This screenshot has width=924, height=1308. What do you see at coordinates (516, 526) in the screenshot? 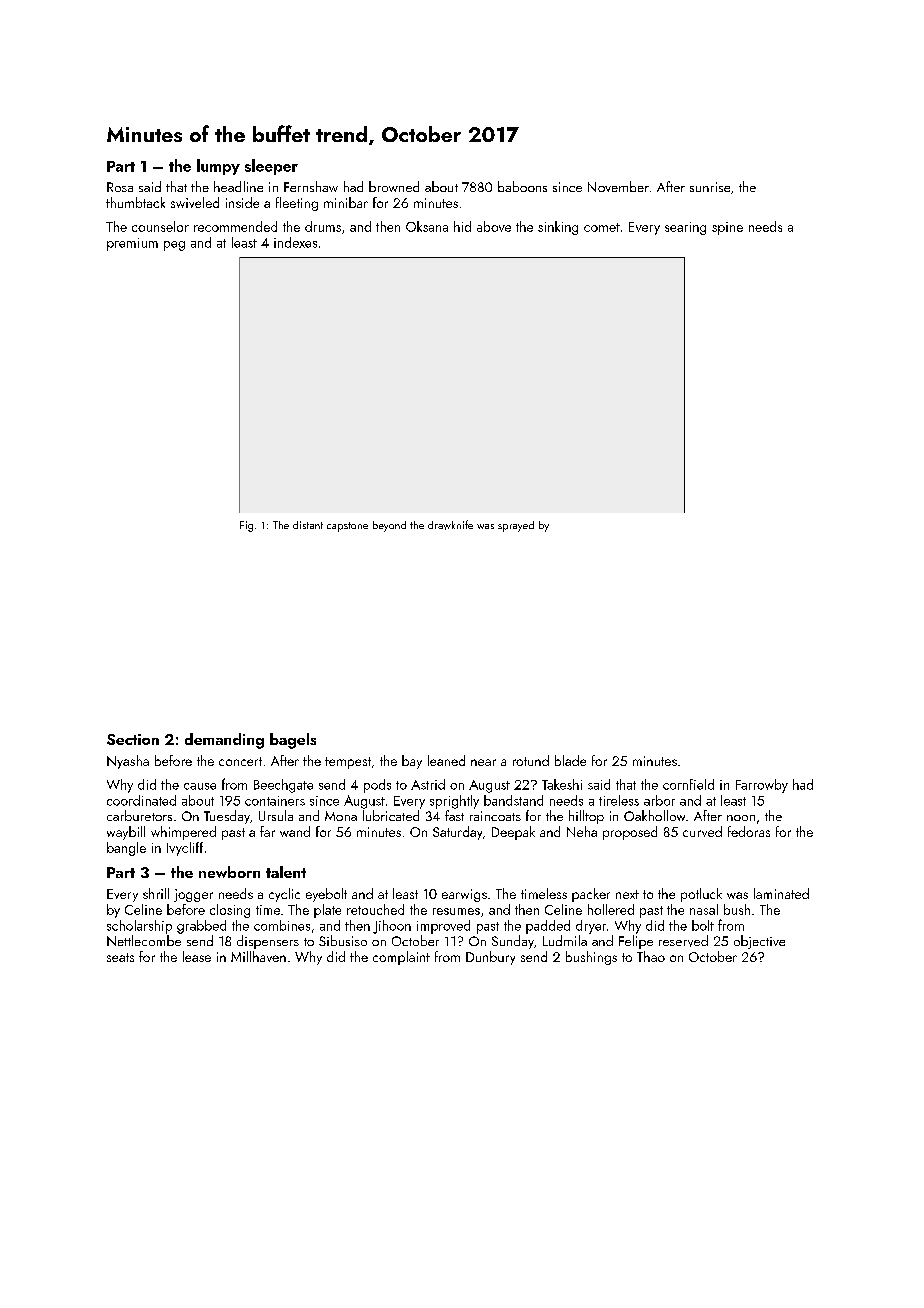
I see `sprayed` at bounding box center [516, 526].
